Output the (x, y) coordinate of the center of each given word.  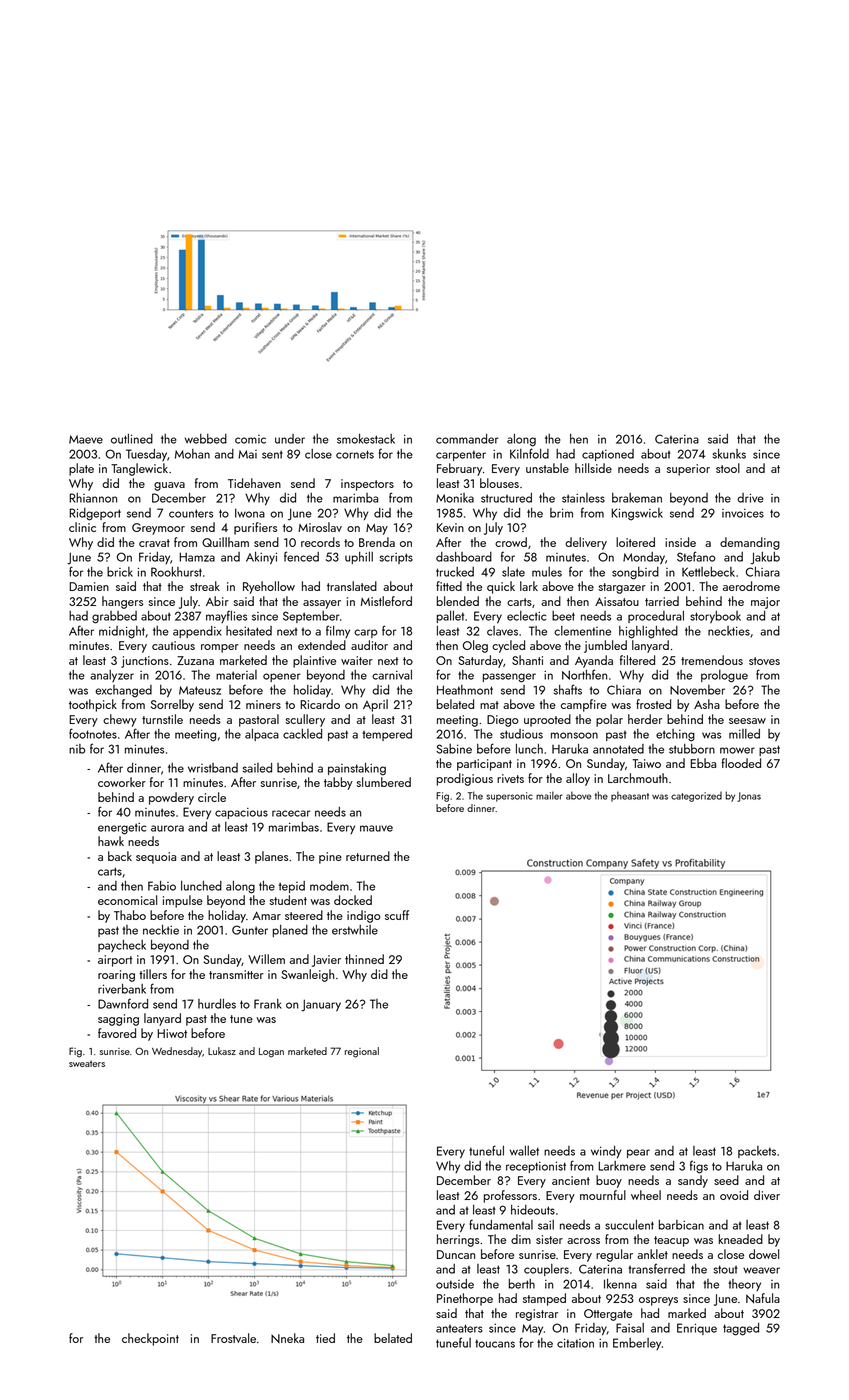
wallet (524, 1151)
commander (467, 439)
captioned (608, 455)
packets (757, 1152)
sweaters (87, 1064)
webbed (206, 439)
